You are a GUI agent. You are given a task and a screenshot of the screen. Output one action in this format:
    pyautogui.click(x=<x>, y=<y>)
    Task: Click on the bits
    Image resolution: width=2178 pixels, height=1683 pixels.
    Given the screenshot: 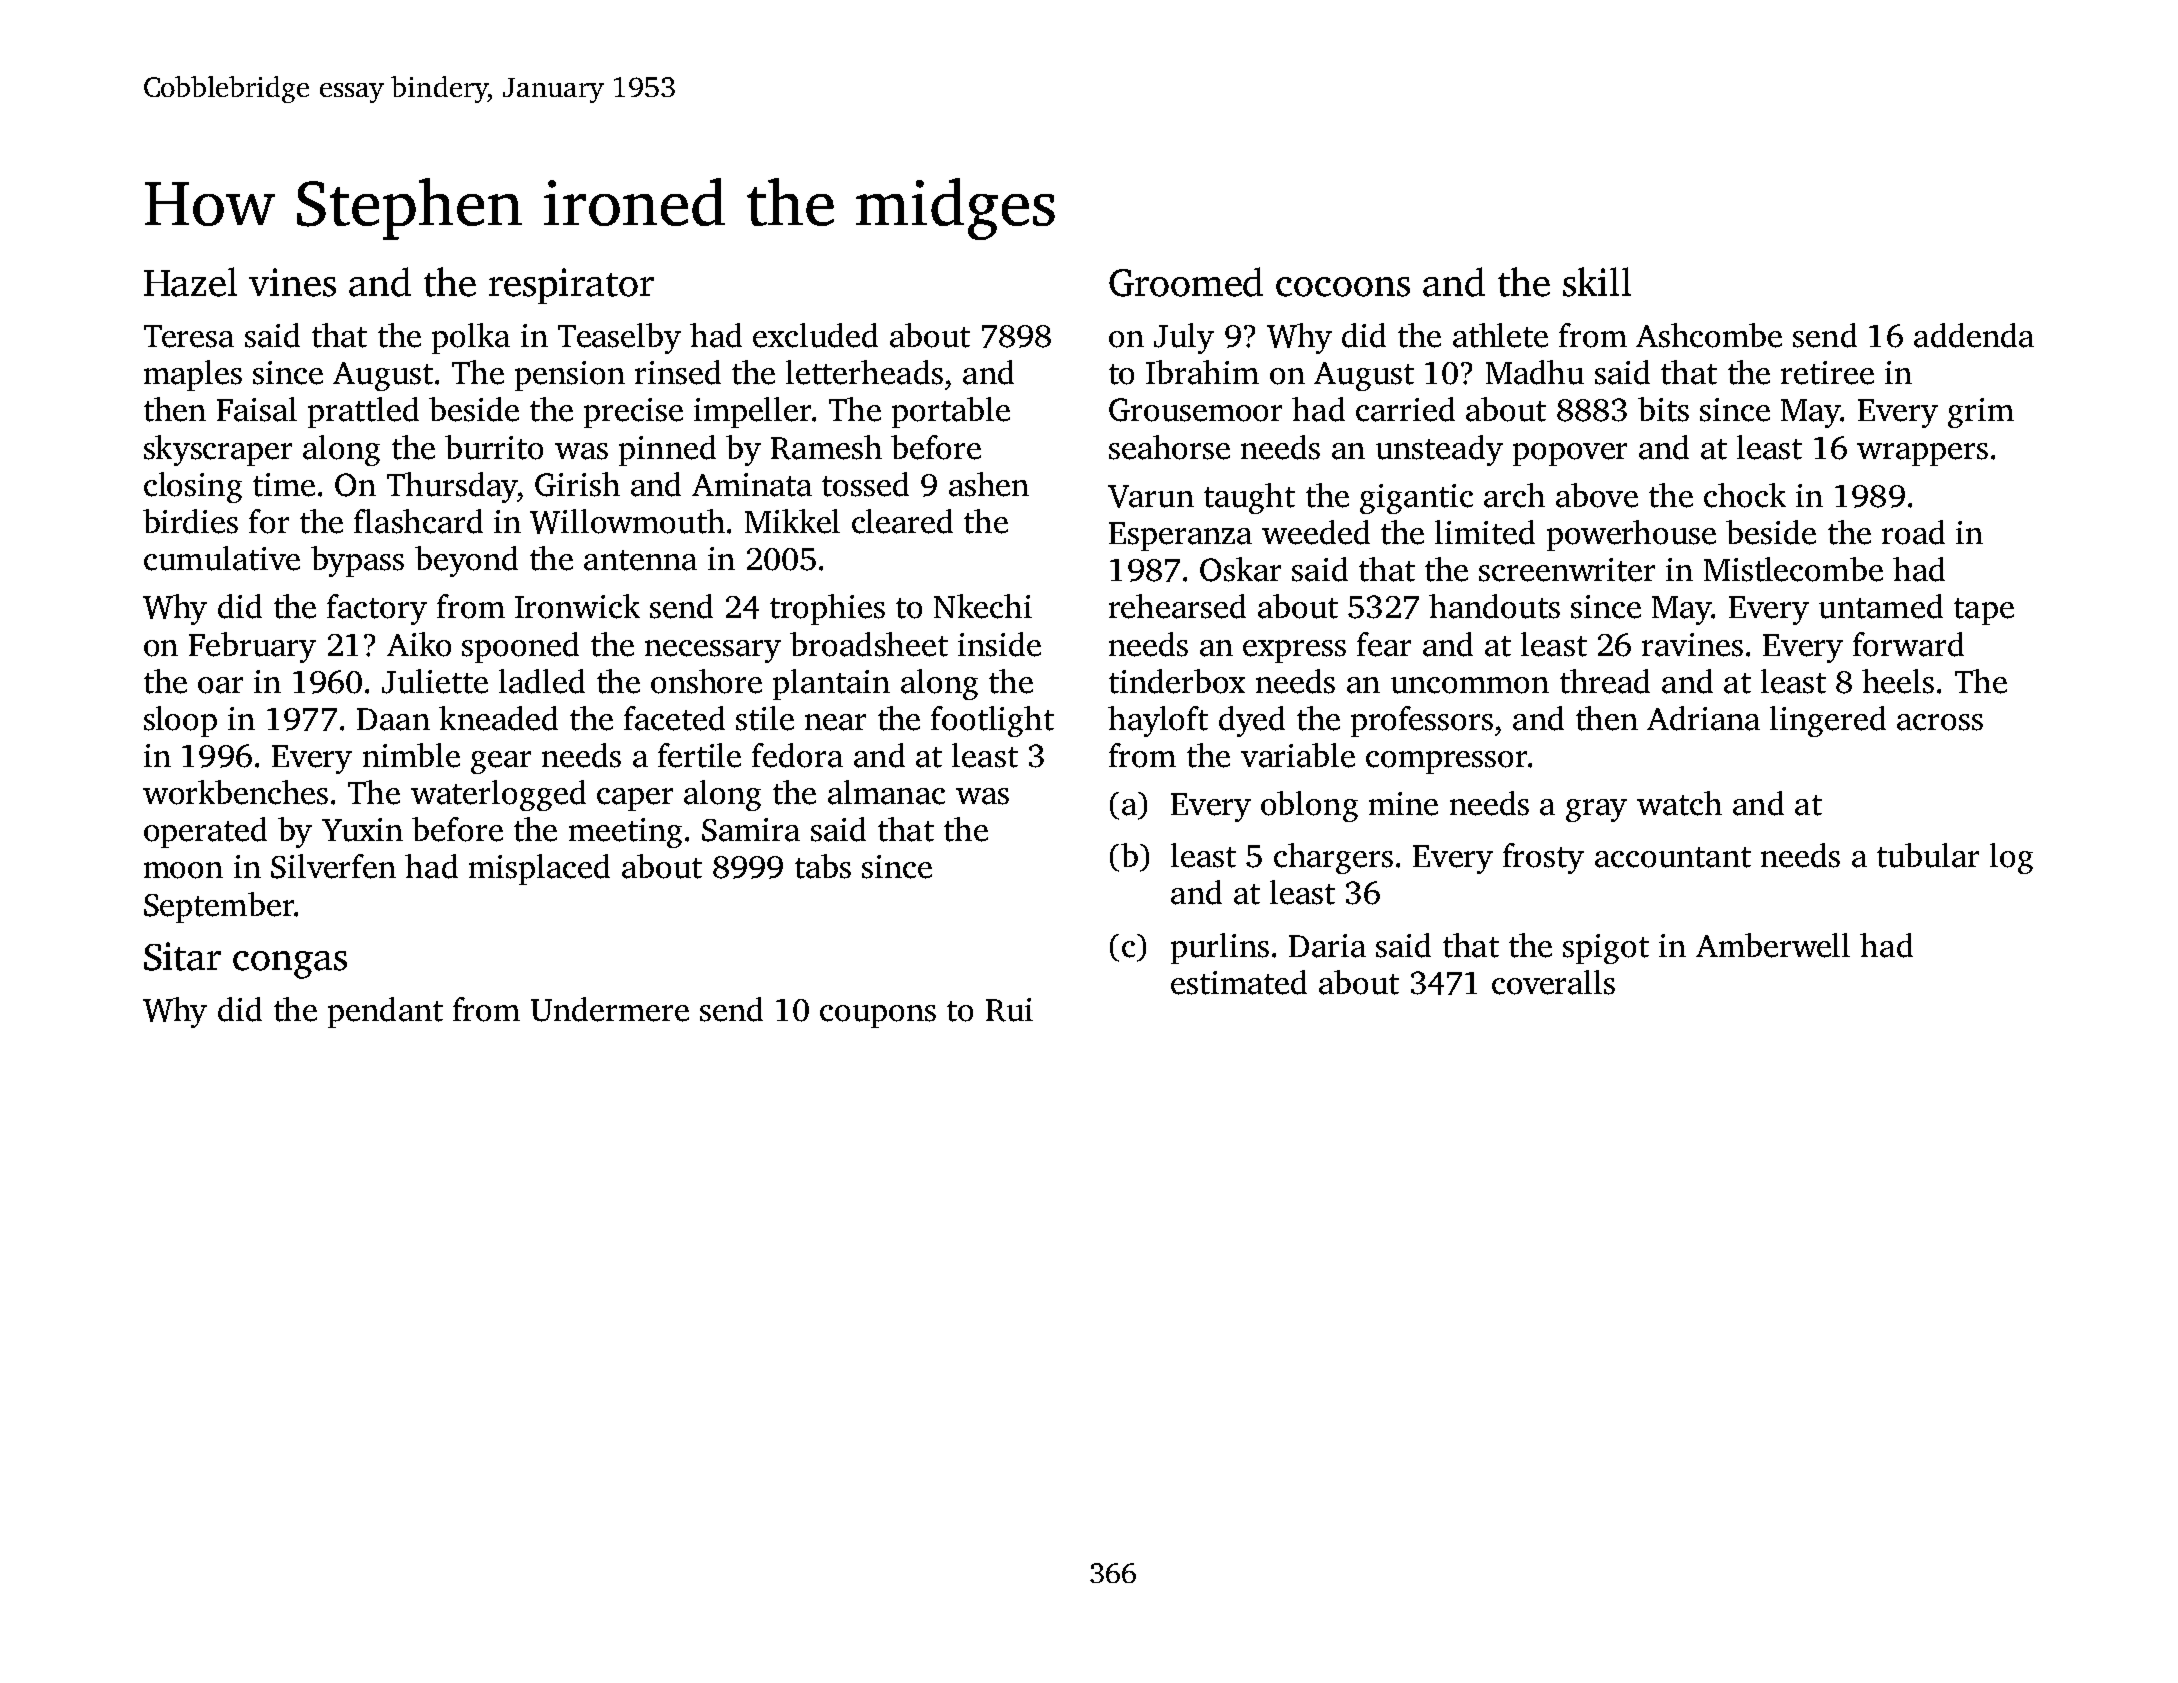 What is the action you would take?
    pyautogui.click(x=1663, y=409)
